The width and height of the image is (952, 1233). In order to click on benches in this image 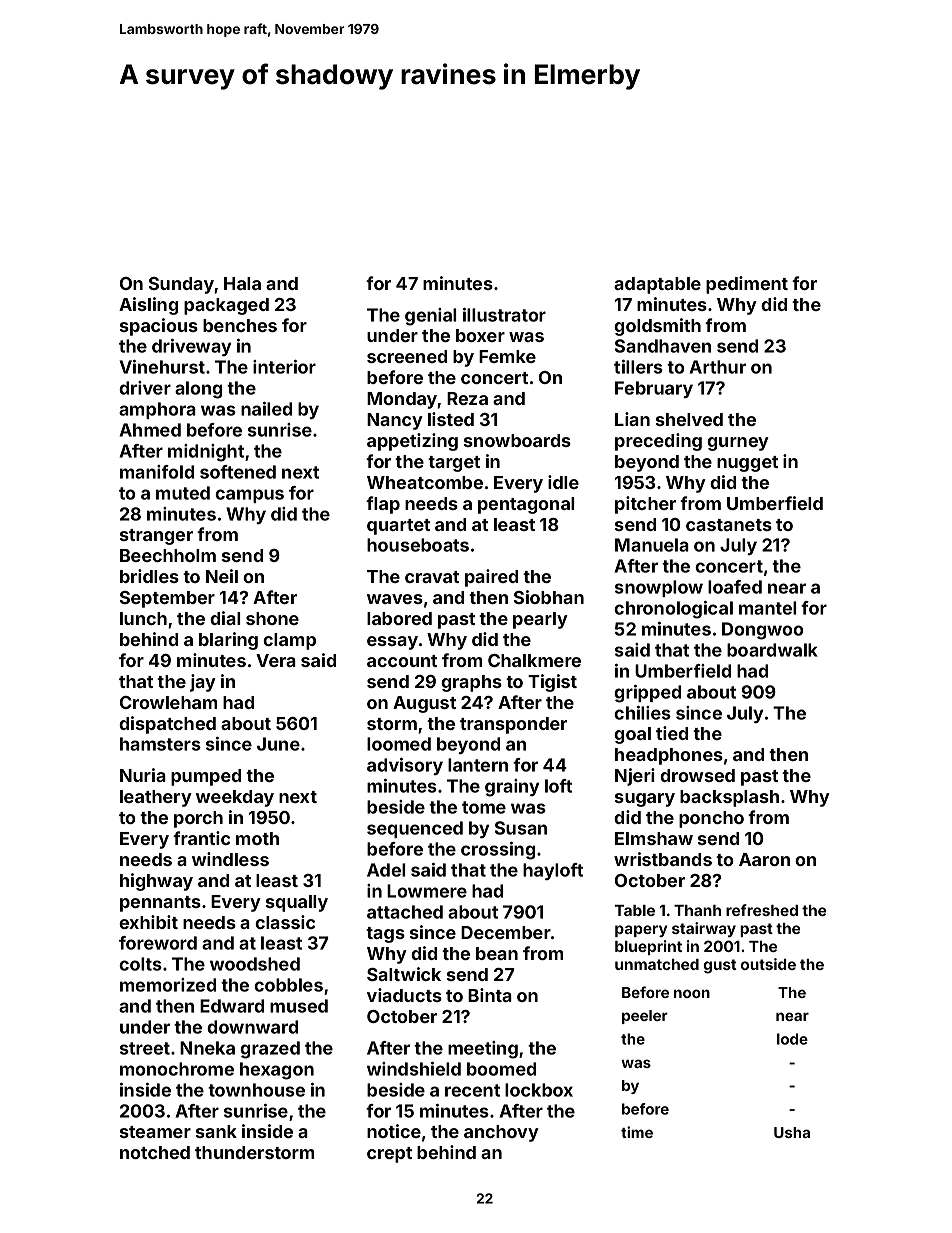, I will do `click(240, 325)`.
